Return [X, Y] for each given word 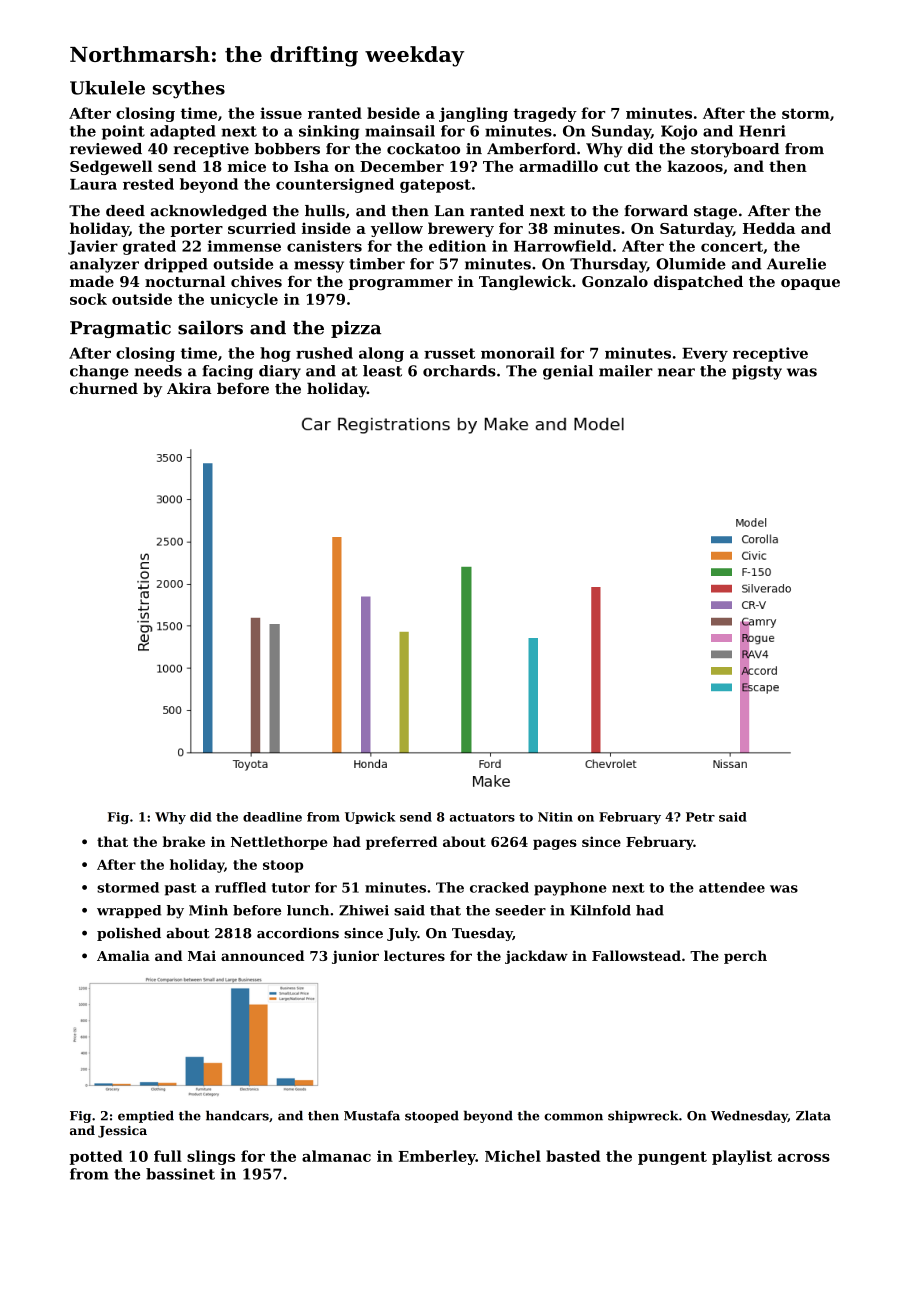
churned [104, 388]
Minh [208, 910]
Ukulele [107, 88]
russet [449, 353]
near [676, 372]
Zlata [813, 1116]
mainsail [400, 131]
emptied [146, 1117]
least [382, 371]
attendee [732, 887]
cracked [499, 887]
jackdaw [536, 957]
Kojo [679, 132]
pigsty [757, 372]
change [99, 372]
